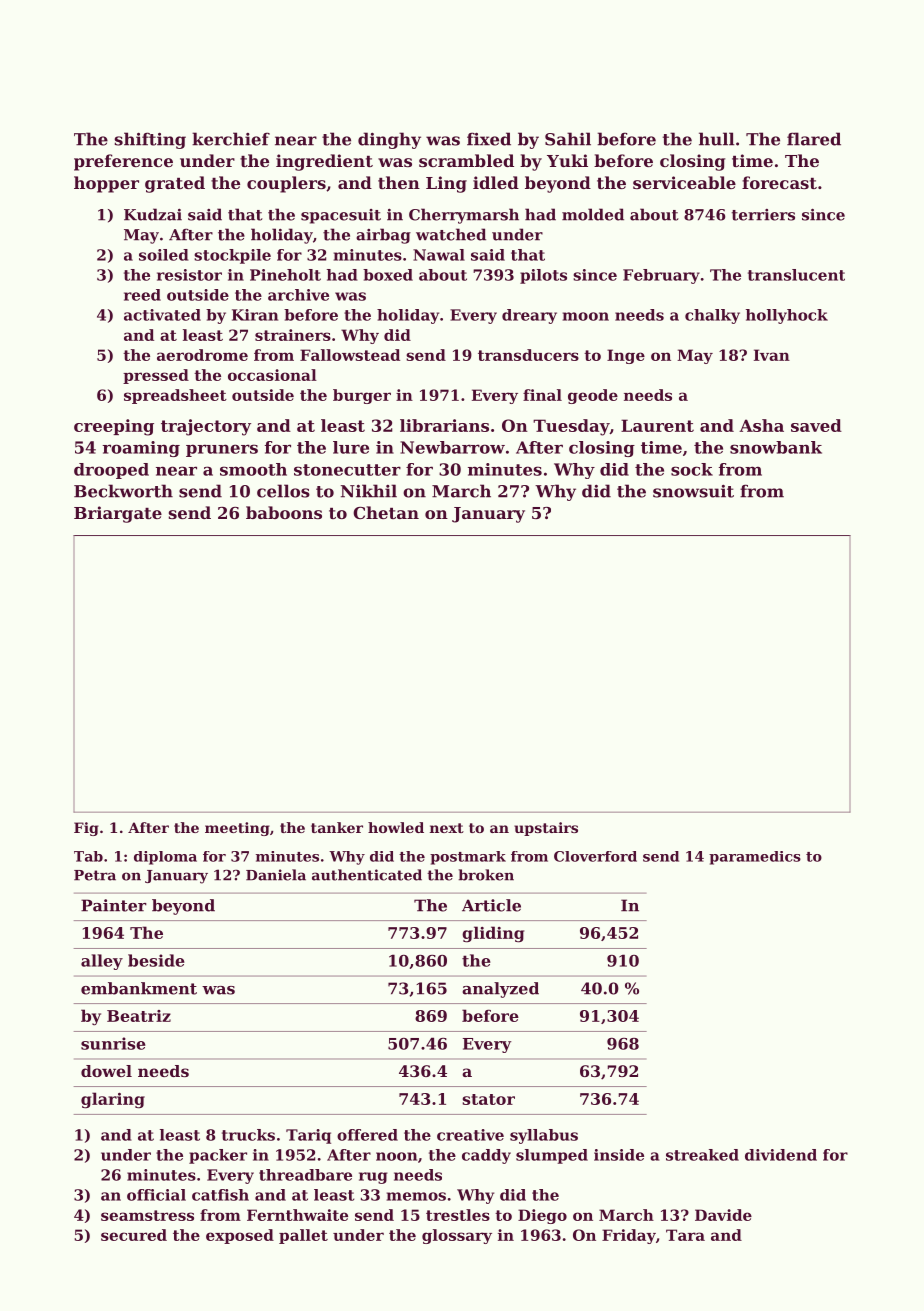 The image size is (924, 1311). I want to click on howled, so click(396, 827).
